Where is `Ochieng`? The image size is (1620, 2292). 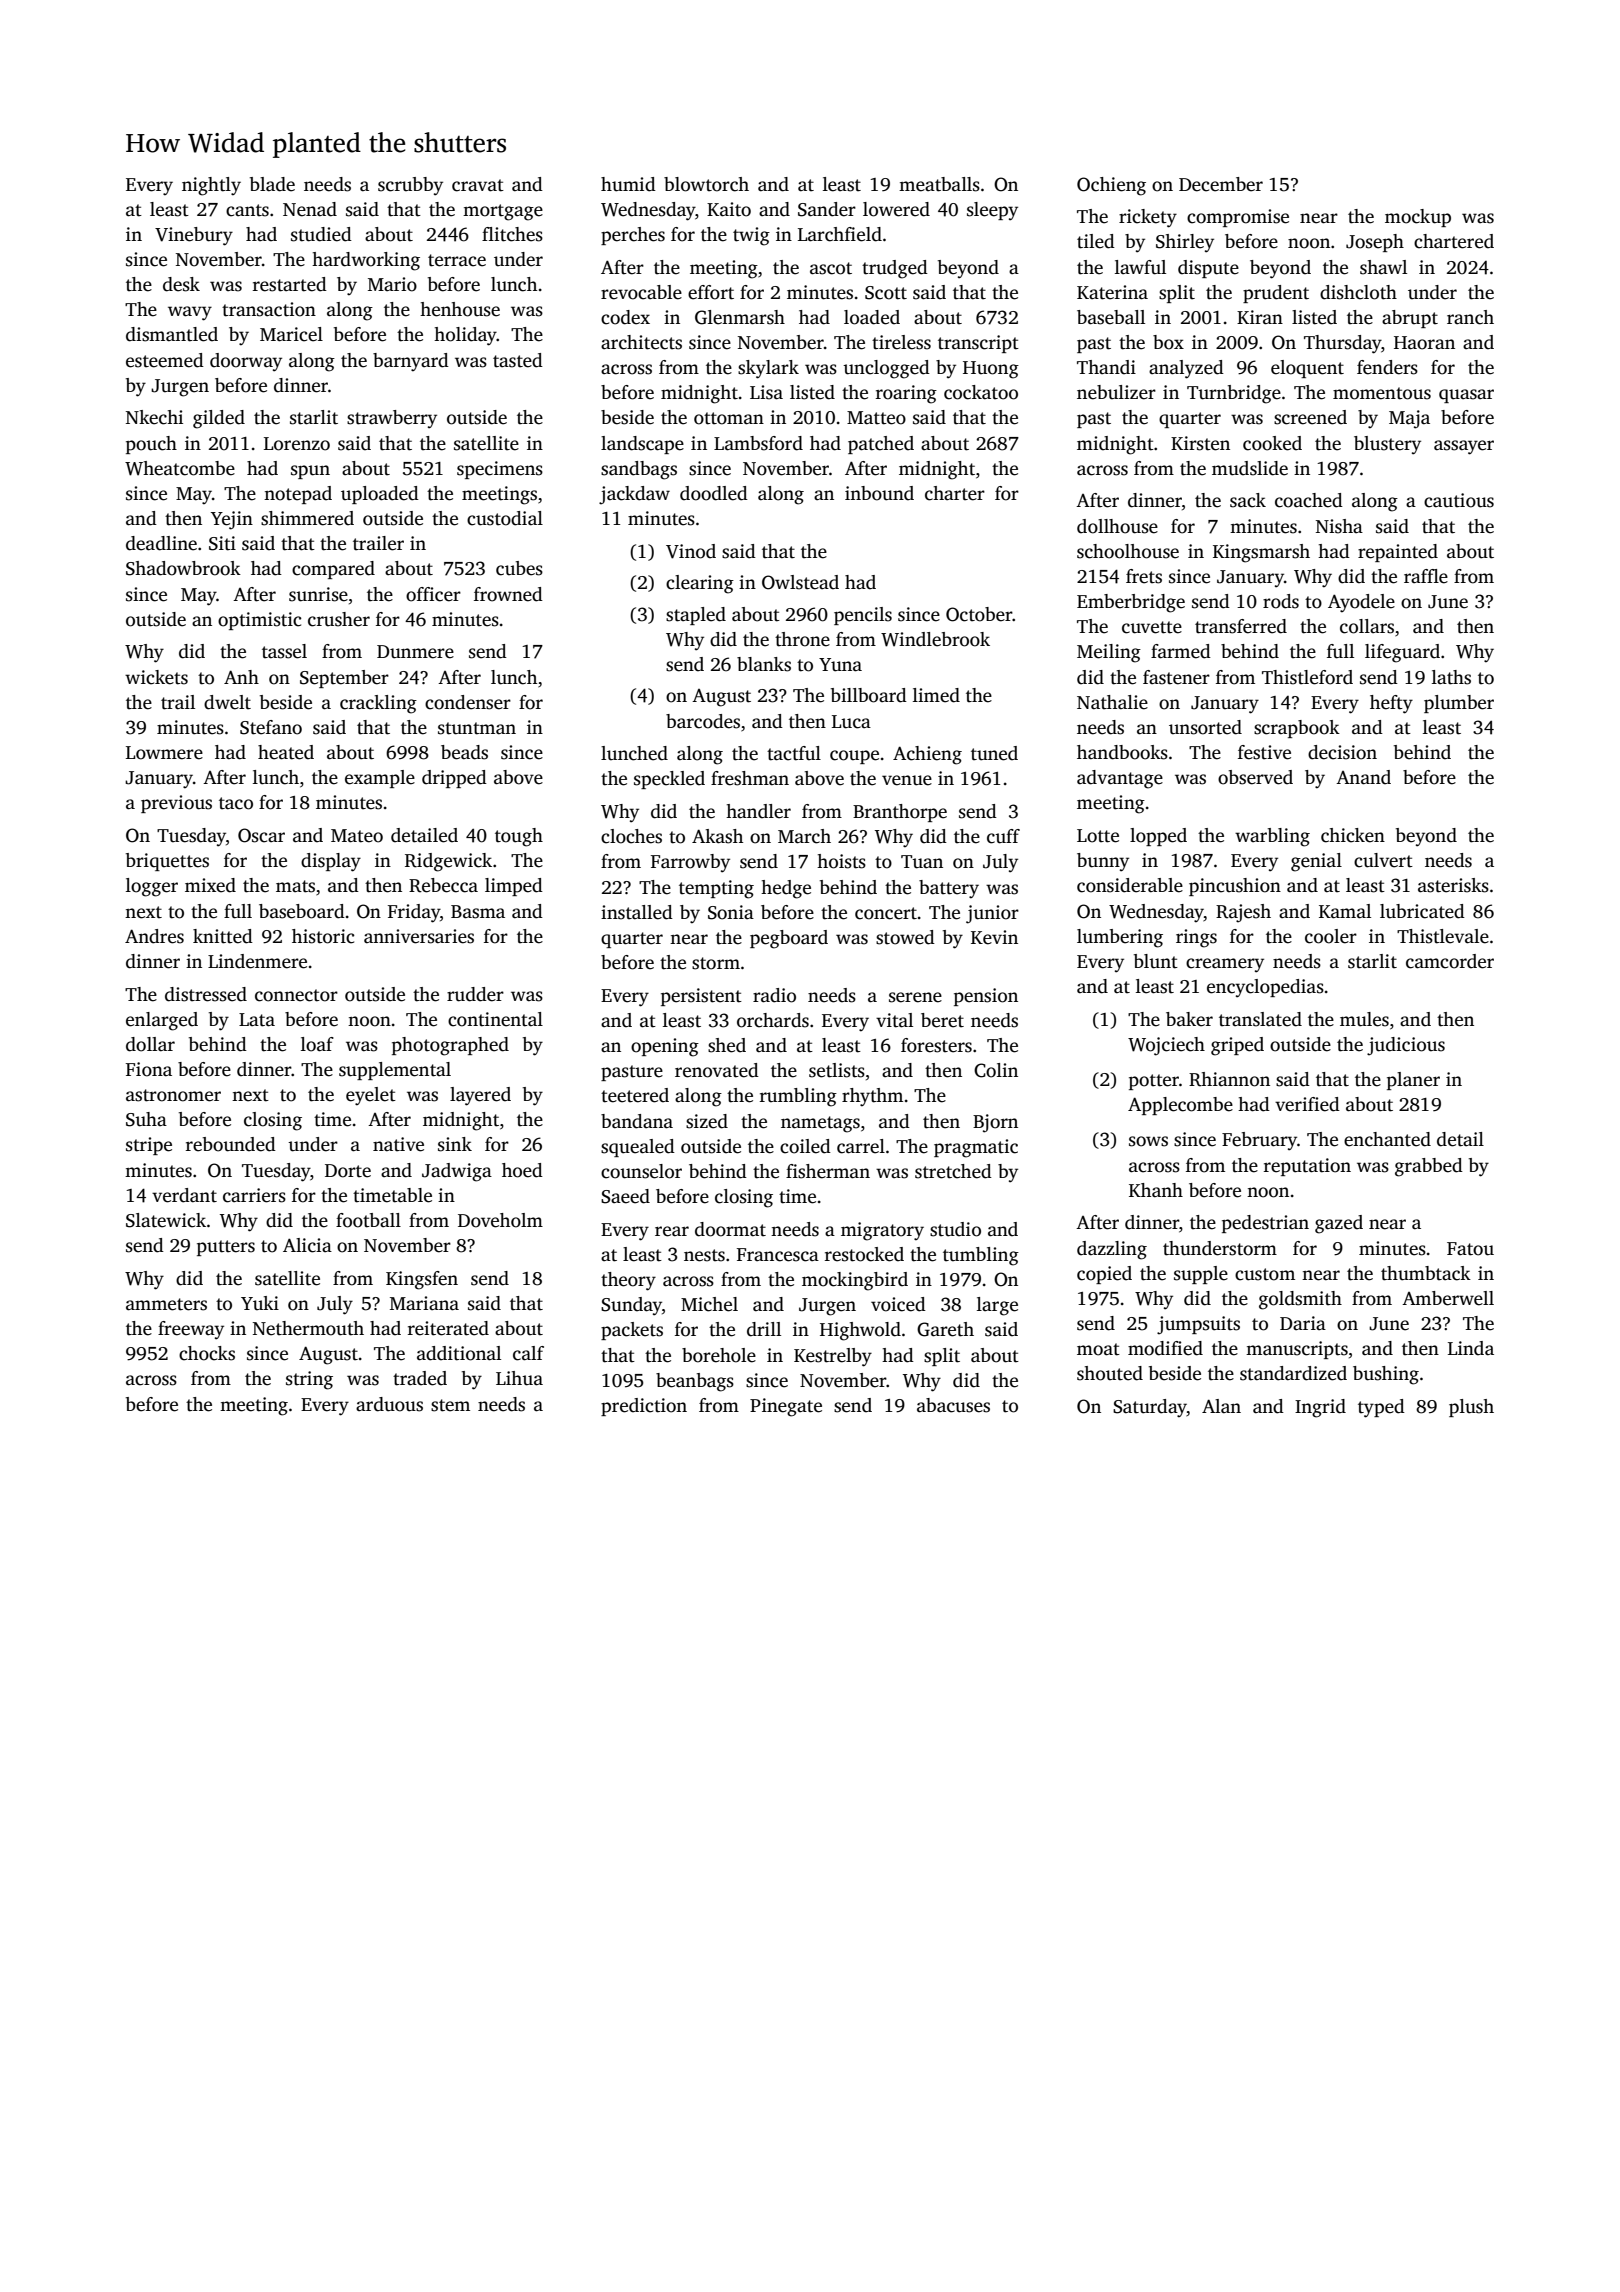 Ochieng is located at coordinates (1111, 186).
